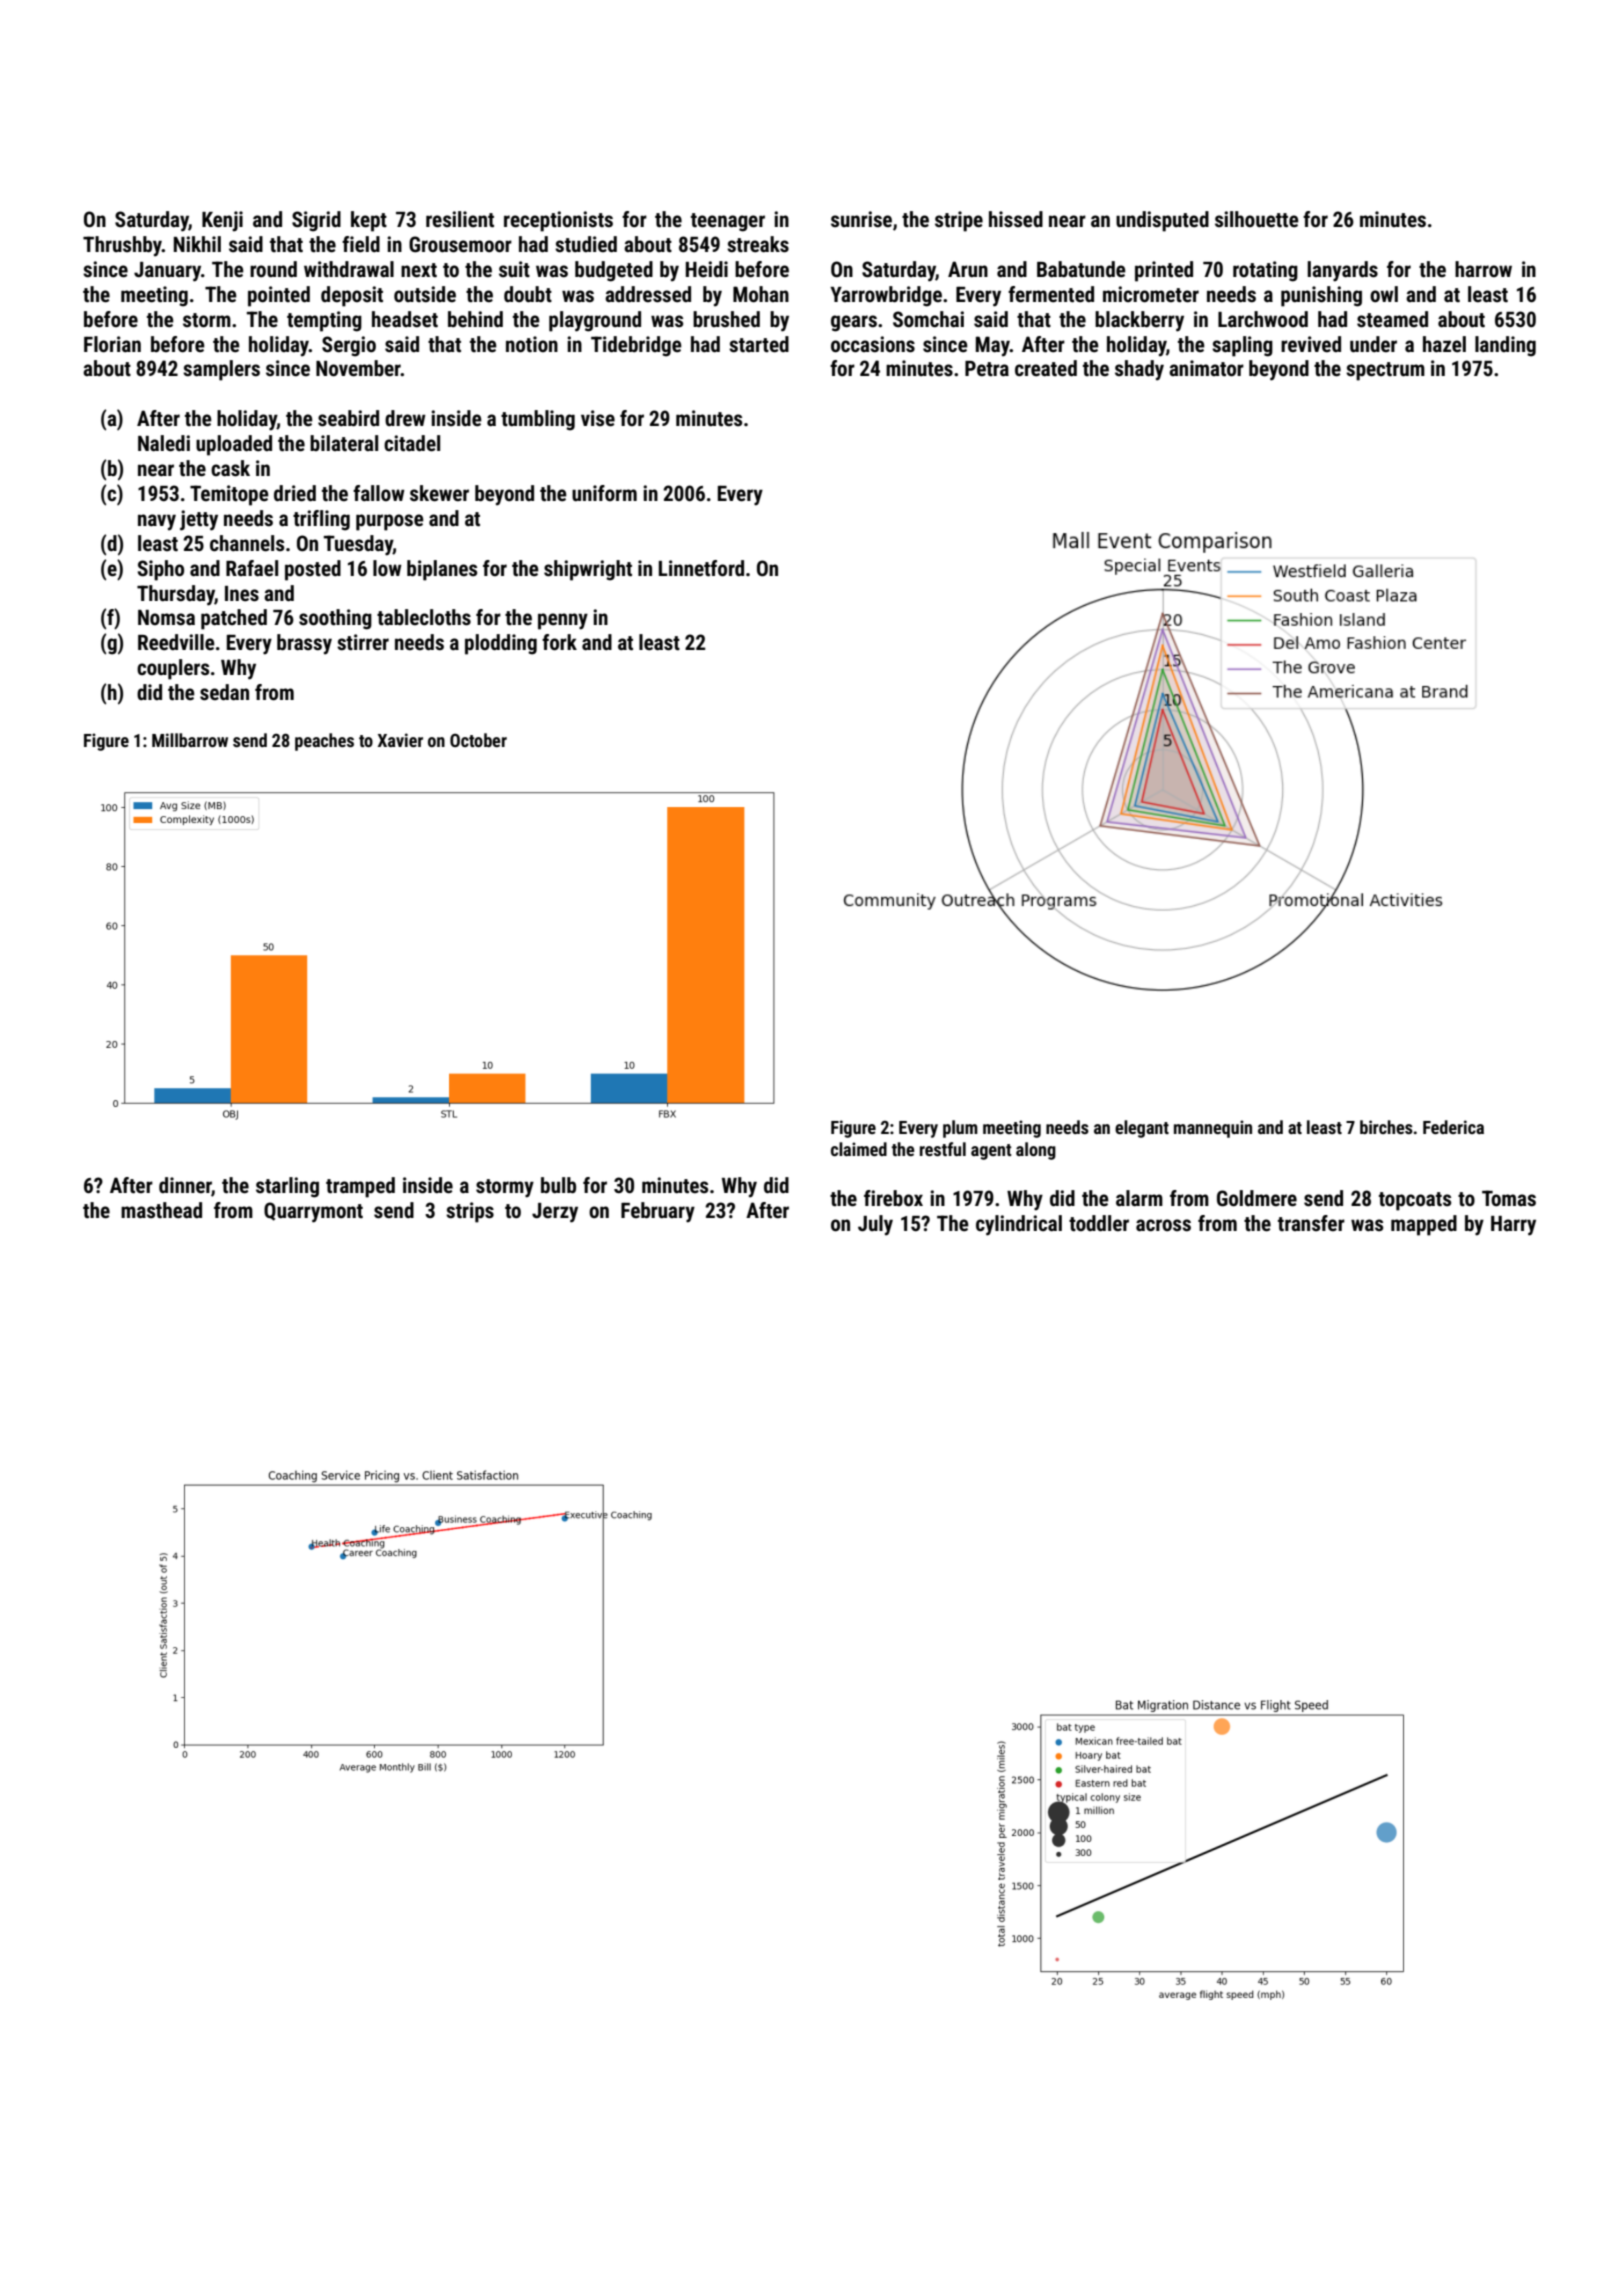 This screenshot has width=1620, height=2292. What do you see at coordinates (460, 244) in the screenshot?
I see `Grousemoor` at bounding box center [460, 244].
